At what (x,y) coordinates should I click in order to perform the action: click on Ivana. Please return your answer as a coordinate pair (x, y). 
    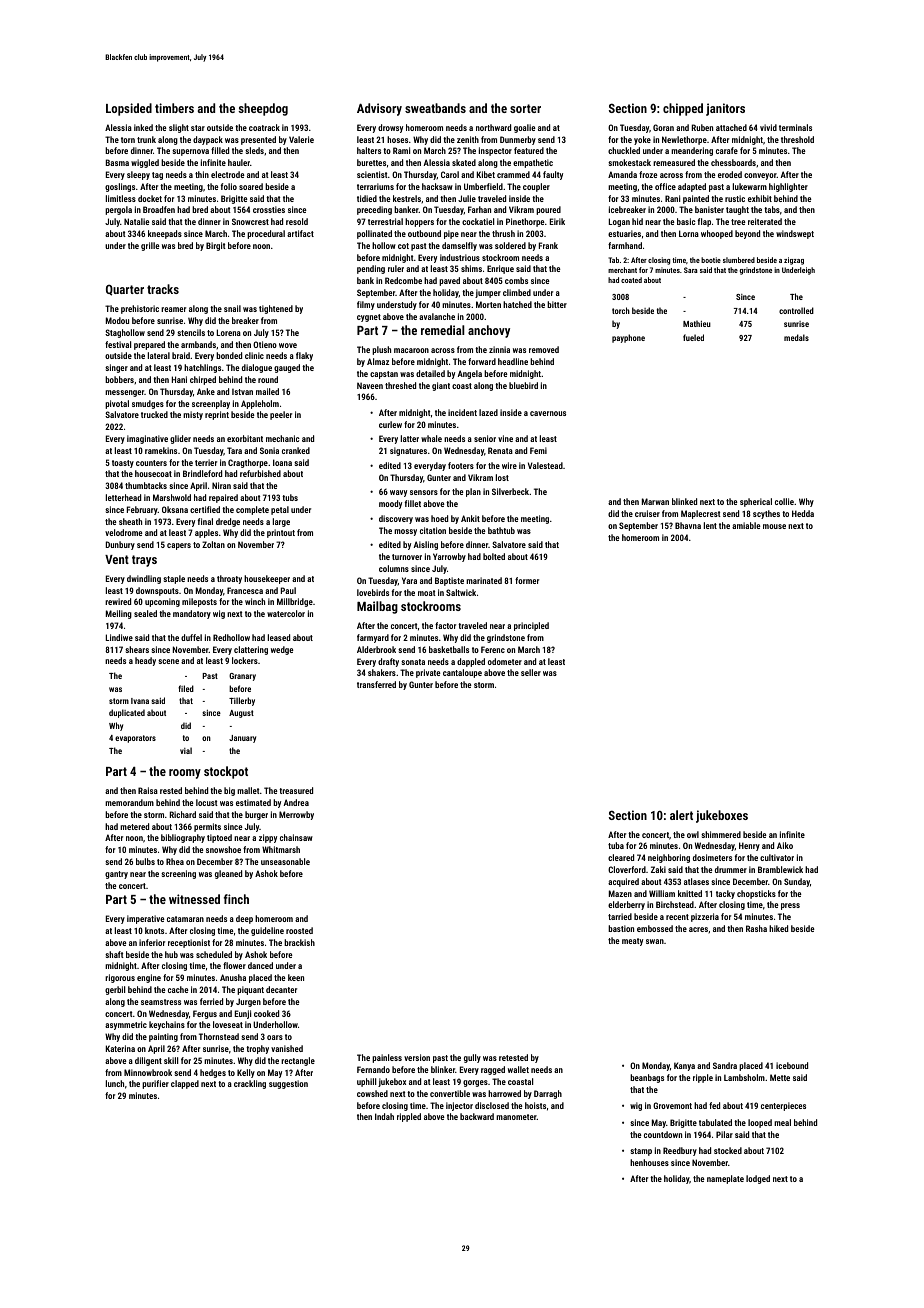
    Looking at the image, I should click on (140, 701).
